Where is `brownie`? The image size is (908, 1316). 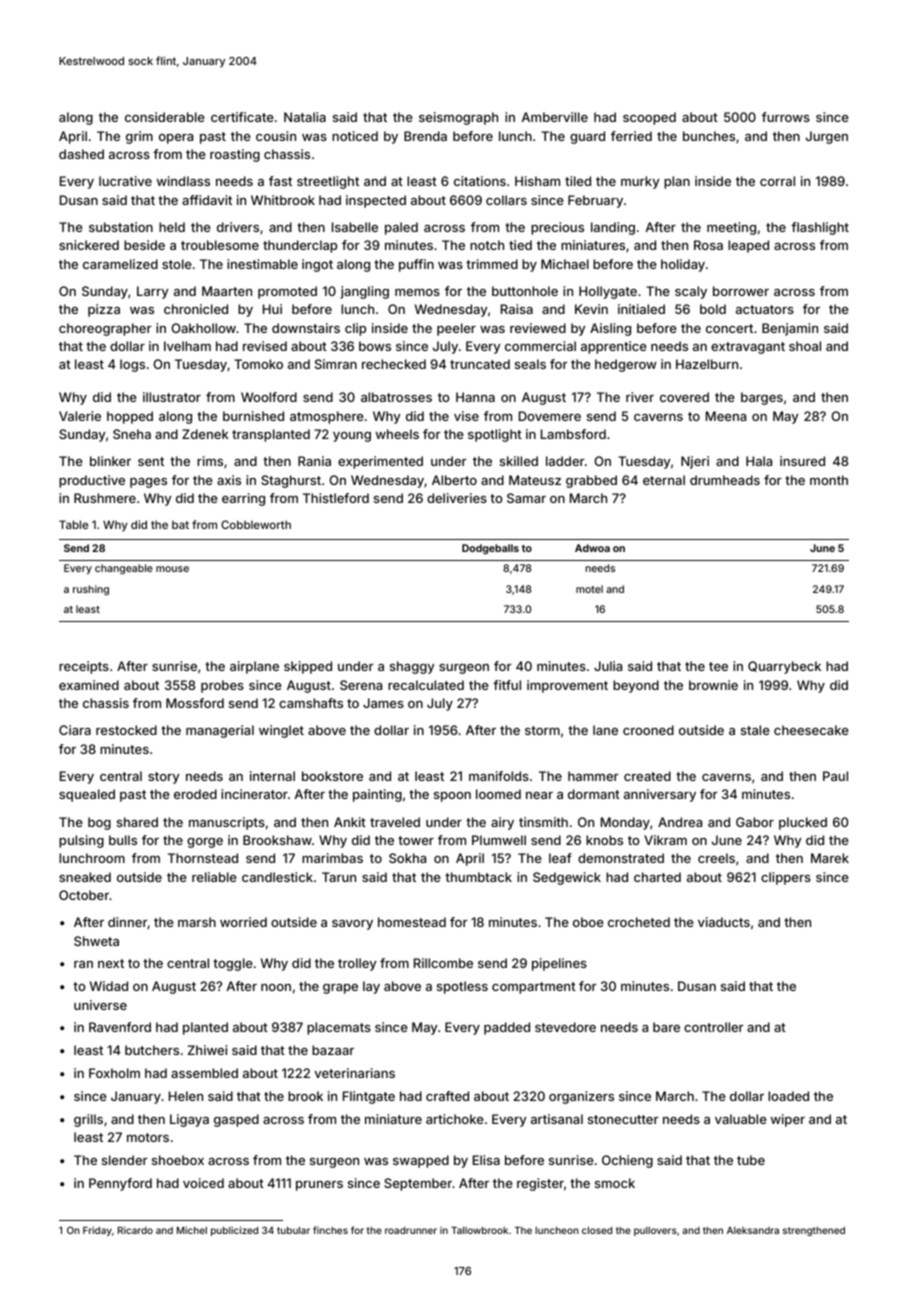 brownie is located at coordinates (713, 685).
